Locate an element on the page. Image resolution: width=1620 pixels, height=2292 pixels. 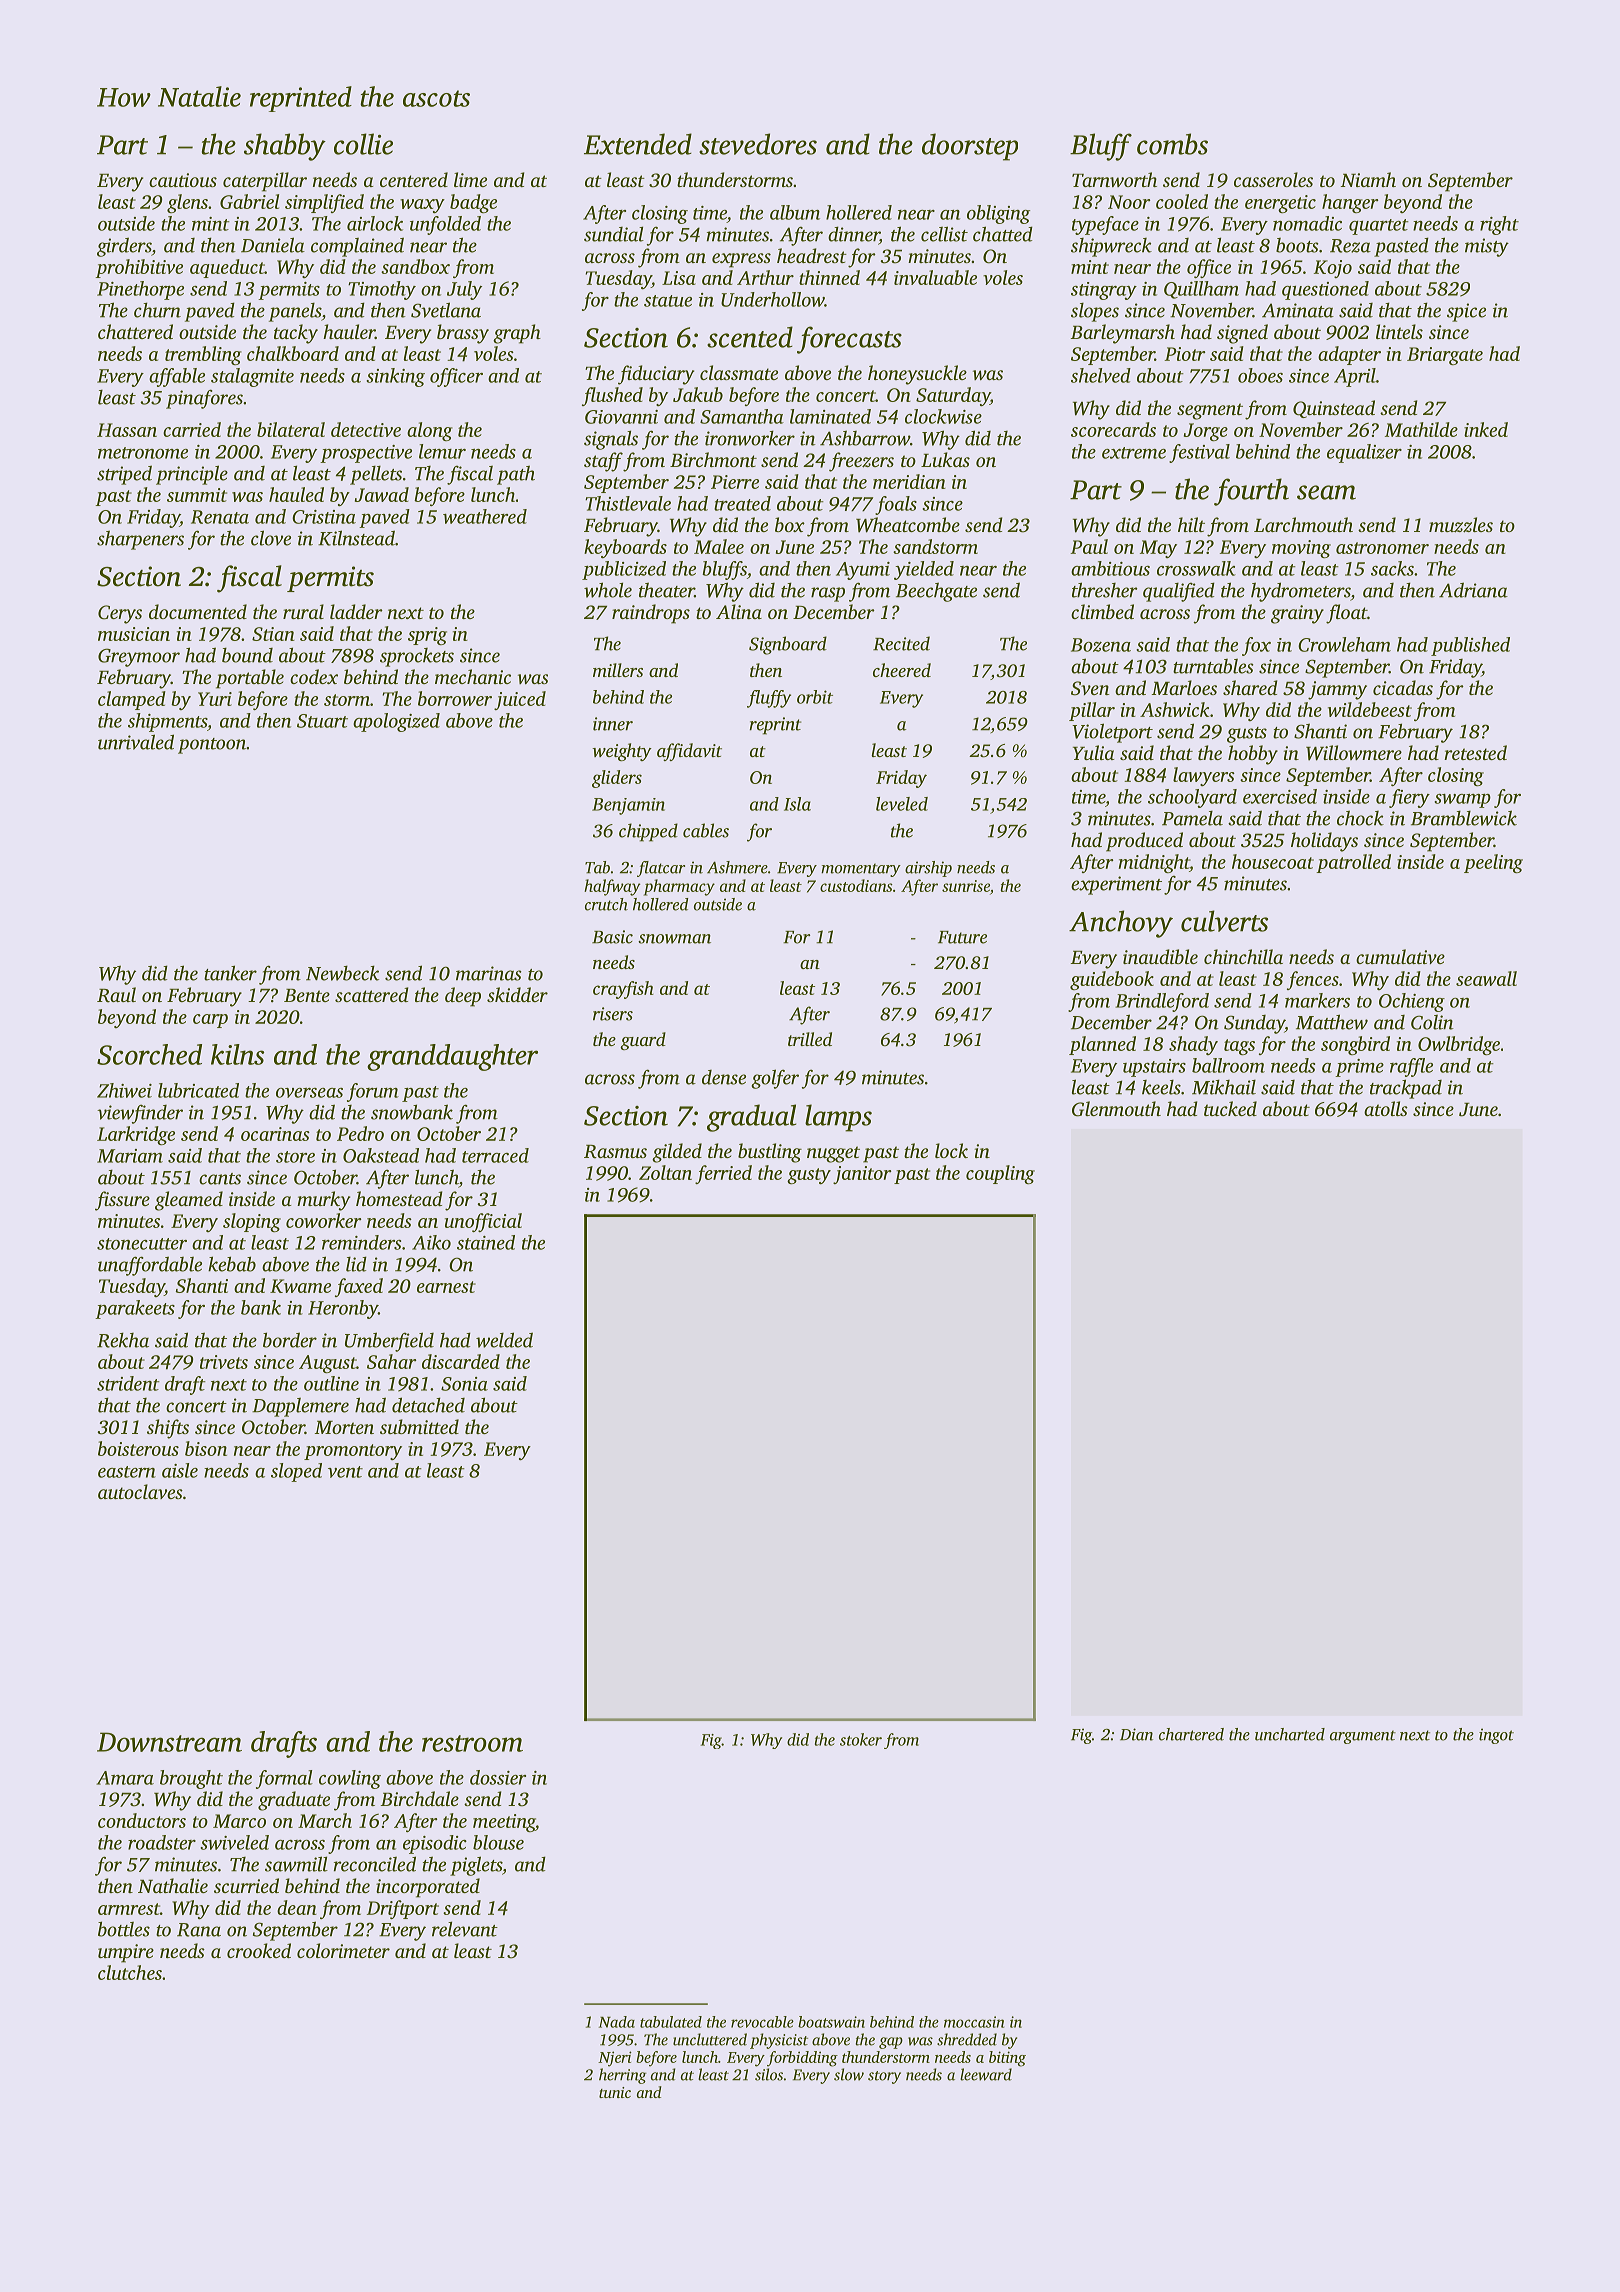
Thistlevale is located at coordinates (628, 503).
